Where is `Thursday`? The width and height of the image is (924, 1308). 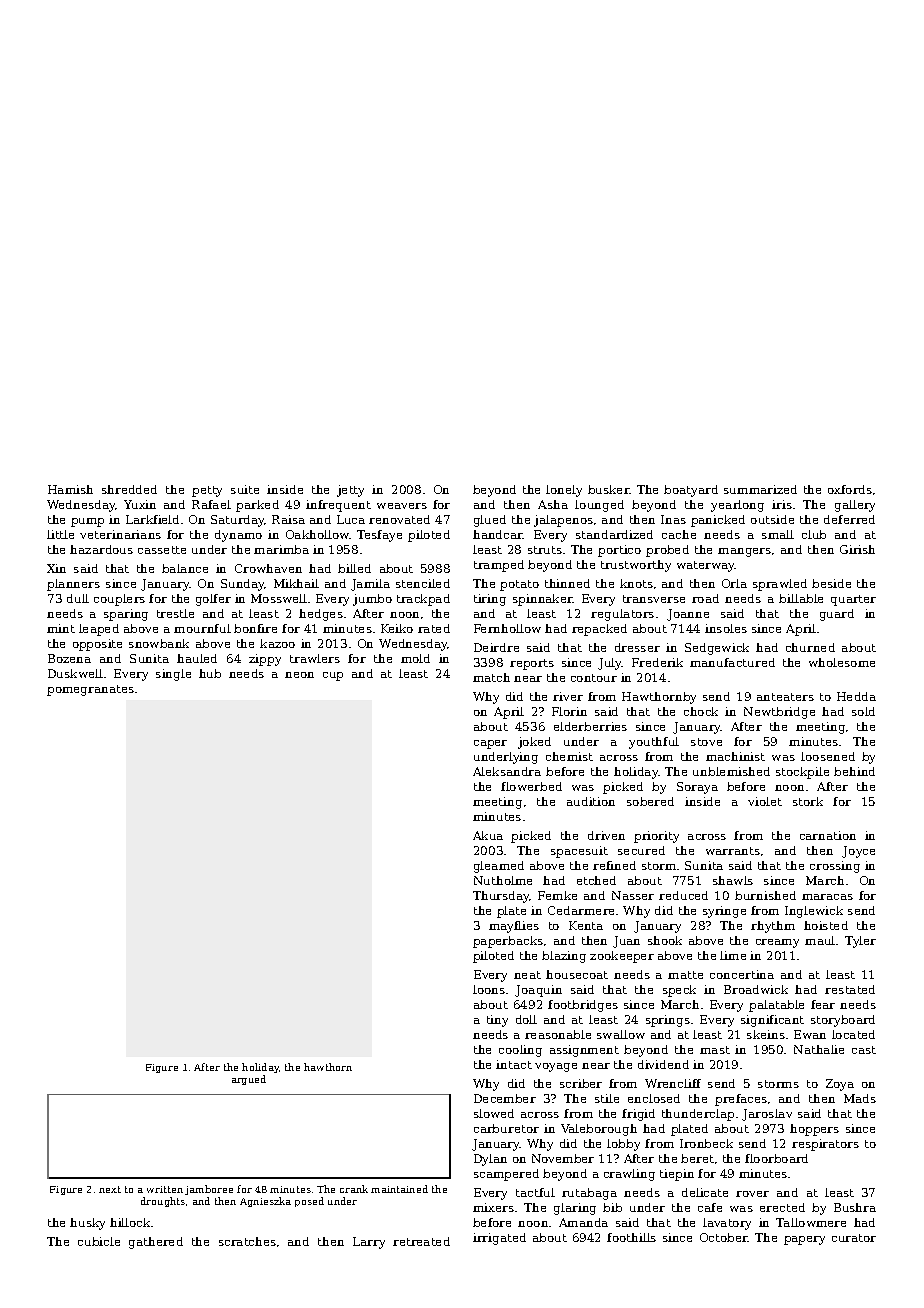
Thursday is located at coordinates (501, 897).
